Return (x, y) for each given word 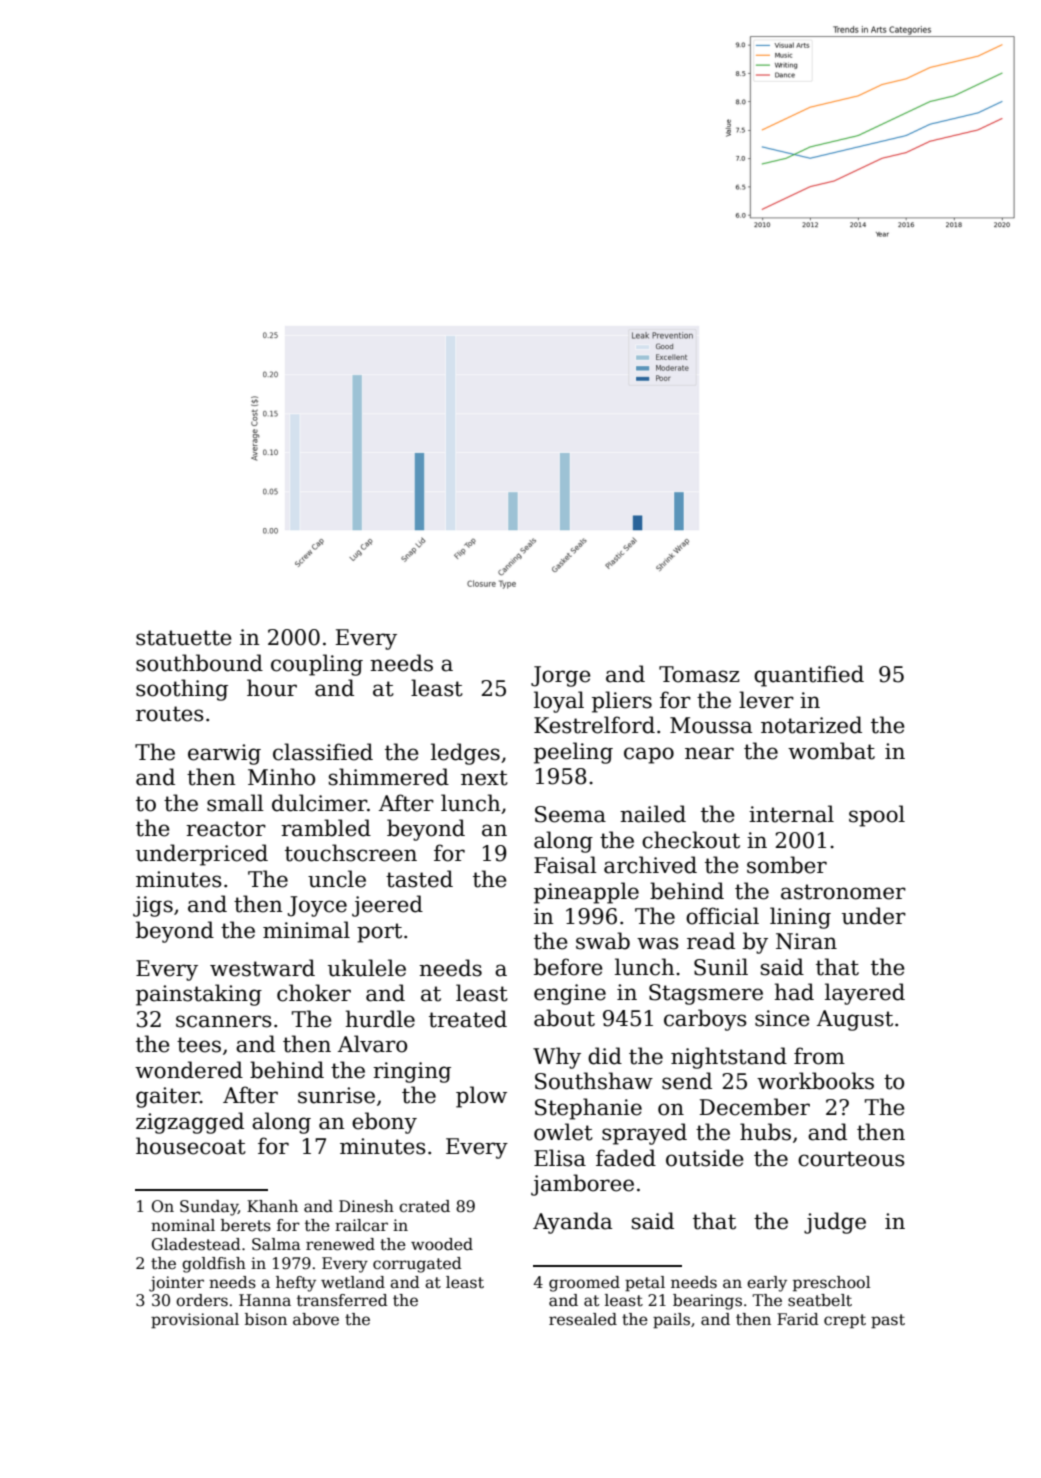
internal (791, 814)
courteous (851, 1159)
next (484, 778)
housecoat (191, 1146)
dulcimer (319, 803)
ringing (412, 1072)
